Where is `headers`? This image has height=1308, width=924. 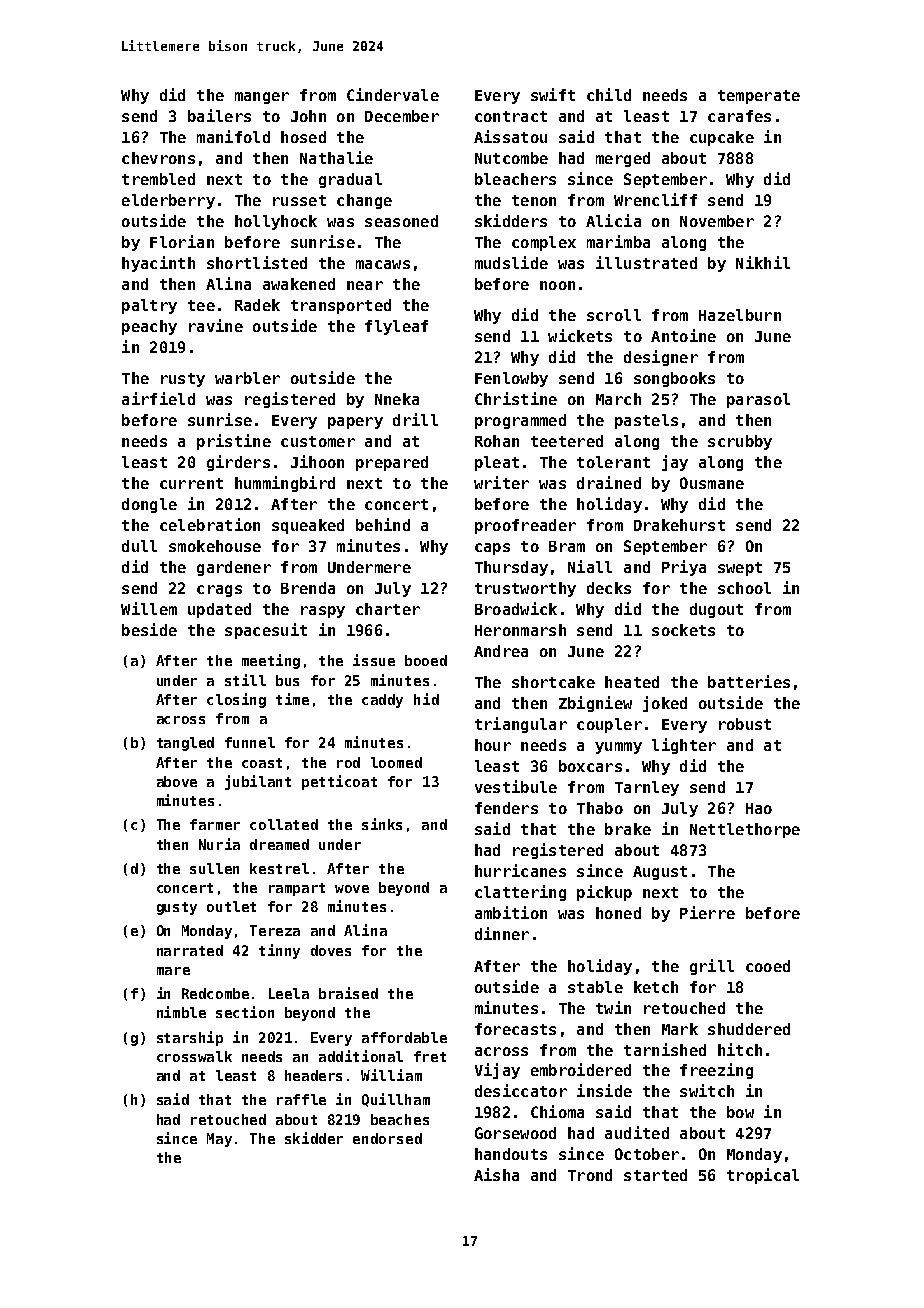
headers is located at coordinates (313, 1075).
